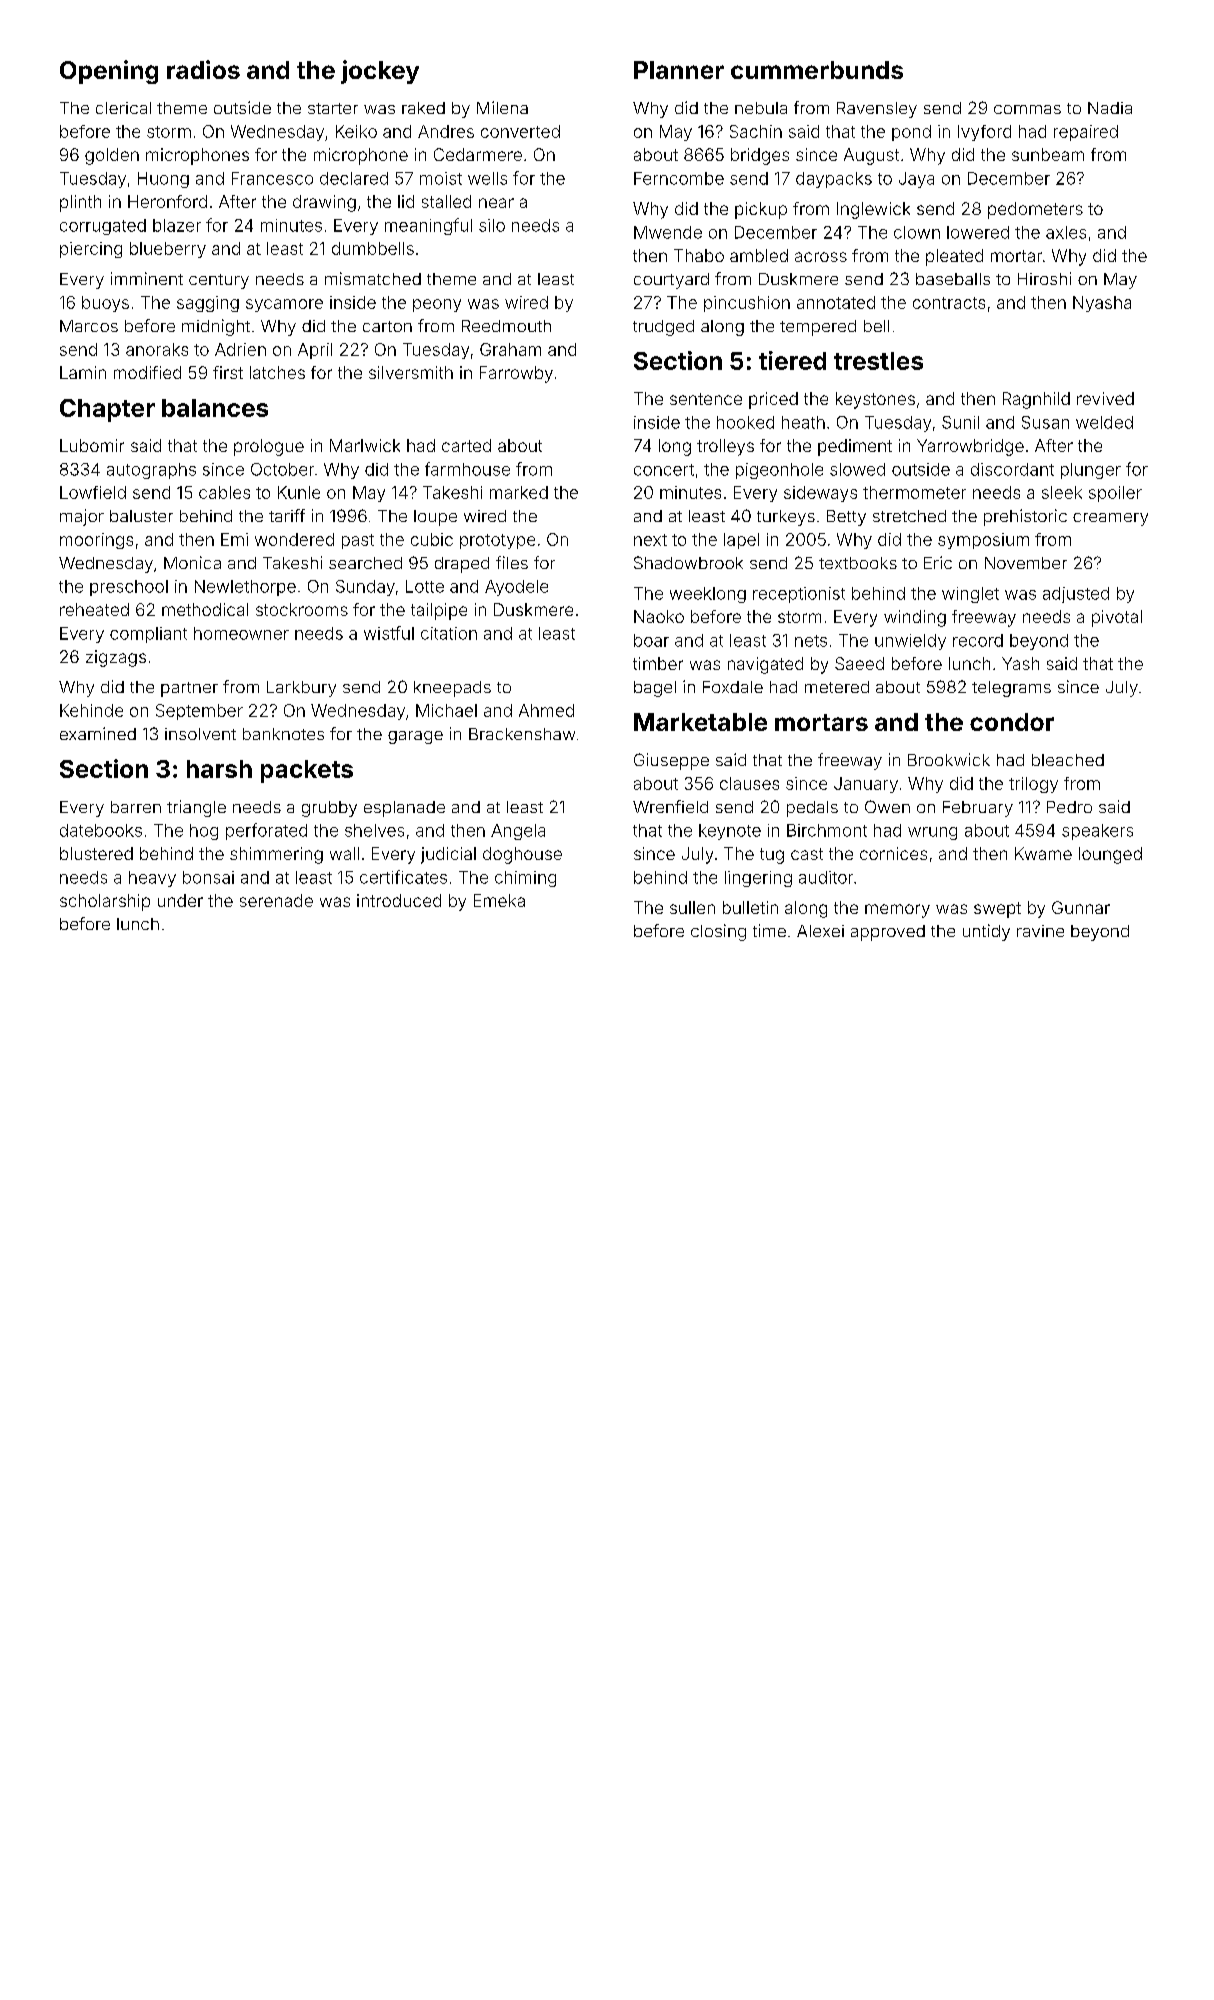 The height and width of the page is (2000, 1214). Describe the element at coordinates (324, 203) in the page. I see `drawing` at that location.
